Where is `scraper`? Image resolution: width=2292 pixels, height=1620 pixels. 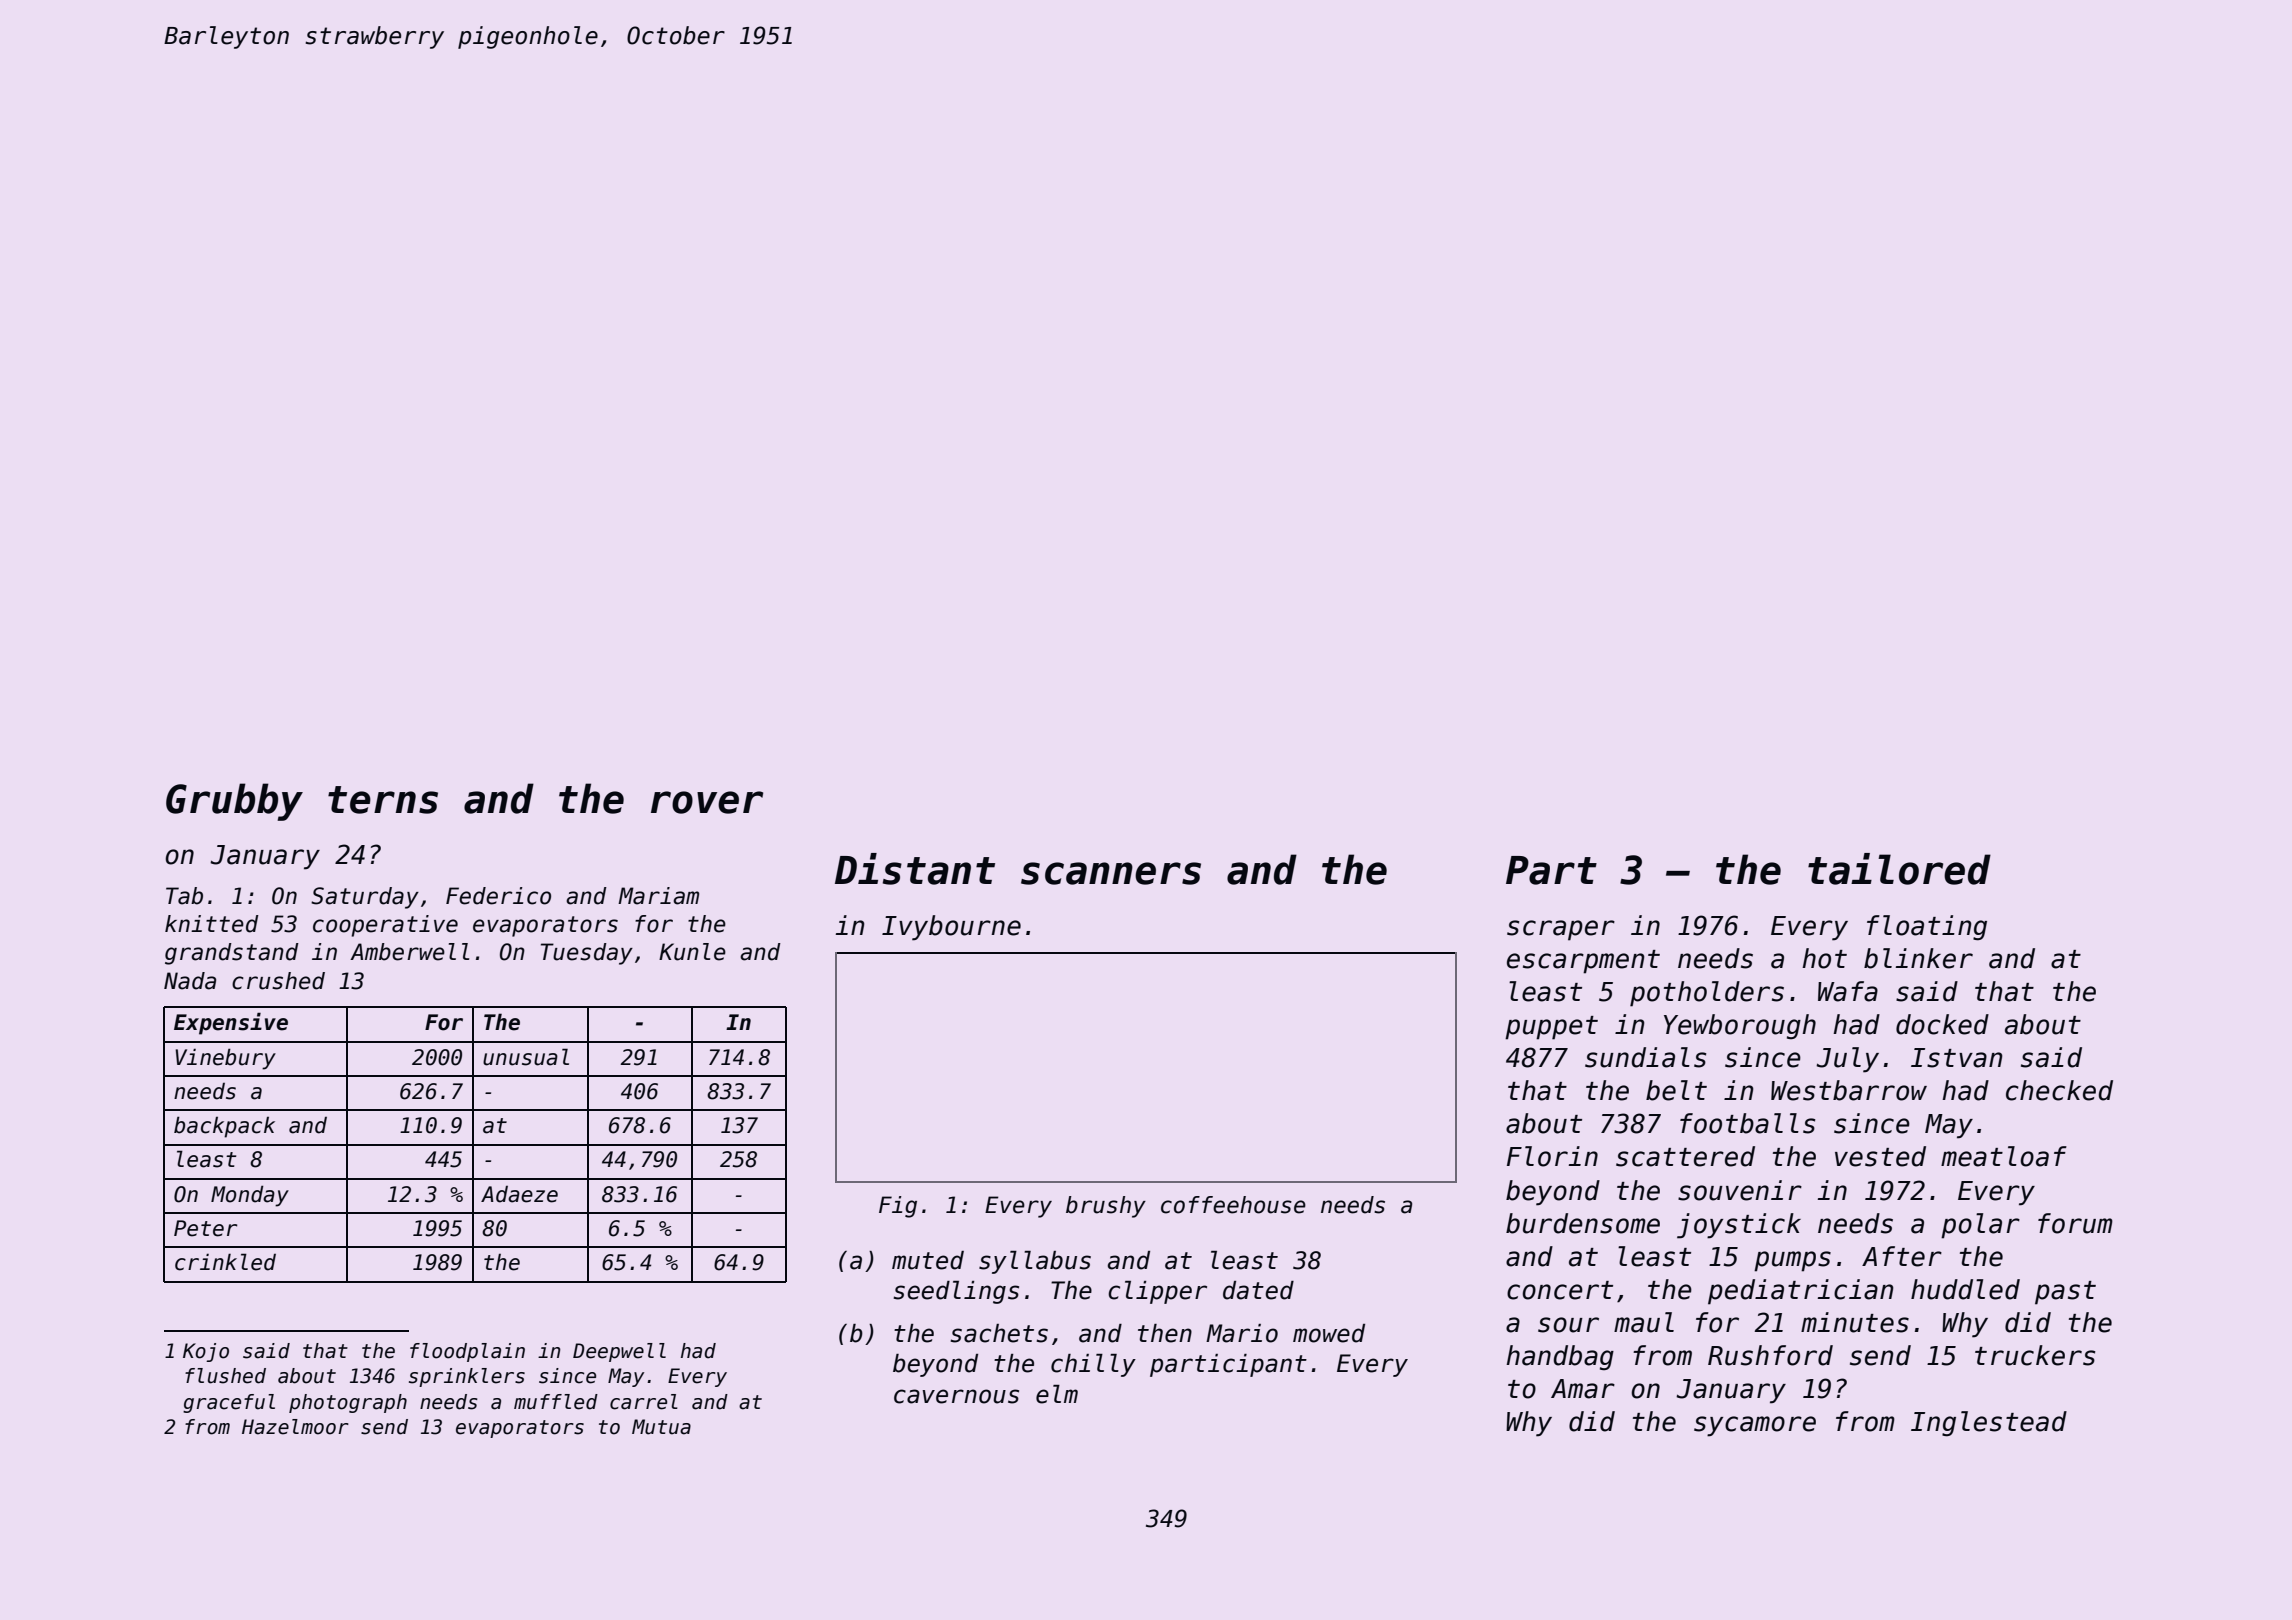
scraper is located at coordinates (1561, 930).
